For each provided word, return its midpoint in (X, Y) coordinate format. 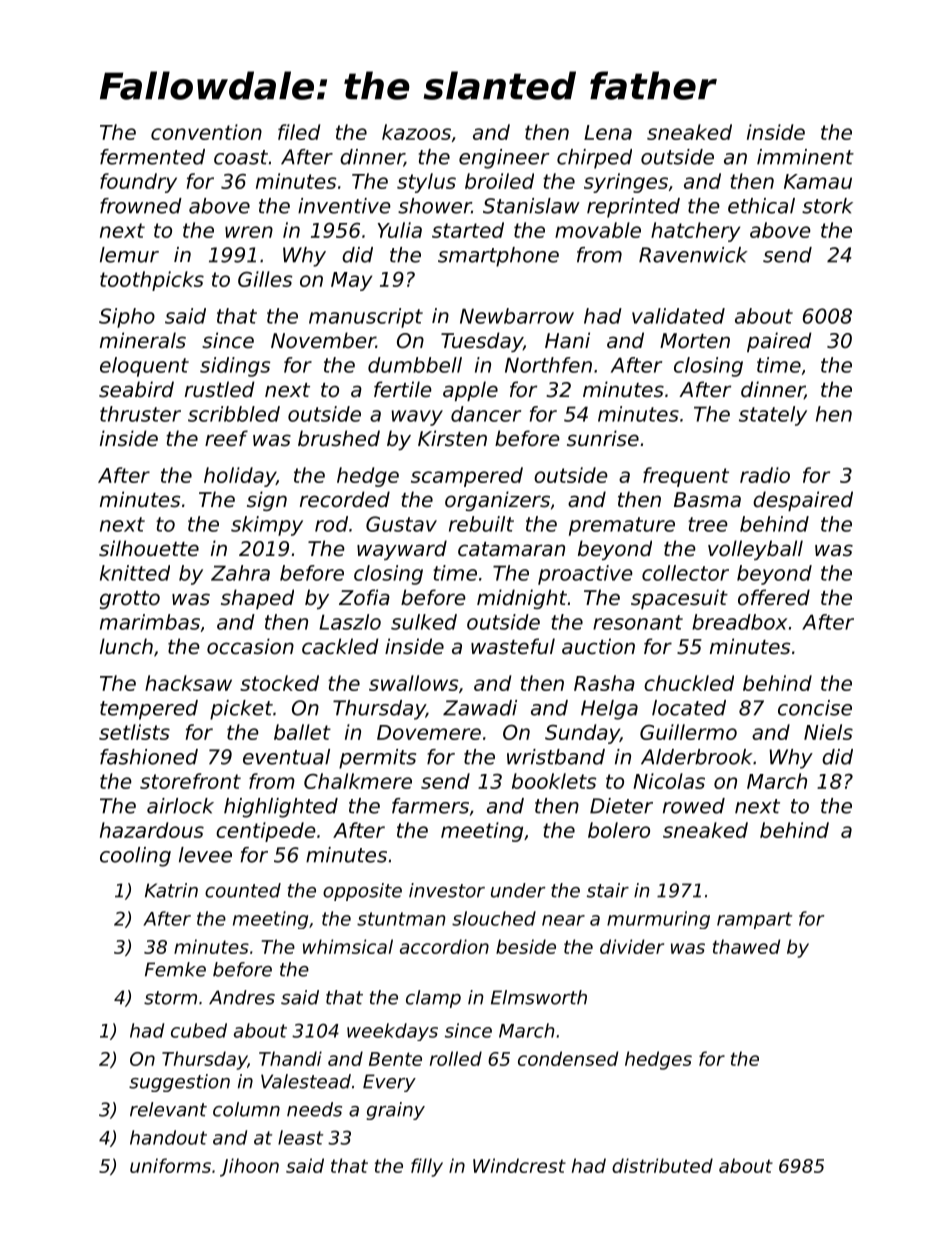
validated (678, 316)
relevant (168, 1109)
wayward (402, 550)
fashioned (149, 757)
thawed (746, 946)
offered (774, 597)
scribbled (234, 414)
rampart (754, 920)
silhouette (149, 548)
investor (447, 890)
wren (249, 232)
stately (773, 416)
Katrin (171, 890)
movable (598, 230)
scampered (467, 477)
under (518, 890)
